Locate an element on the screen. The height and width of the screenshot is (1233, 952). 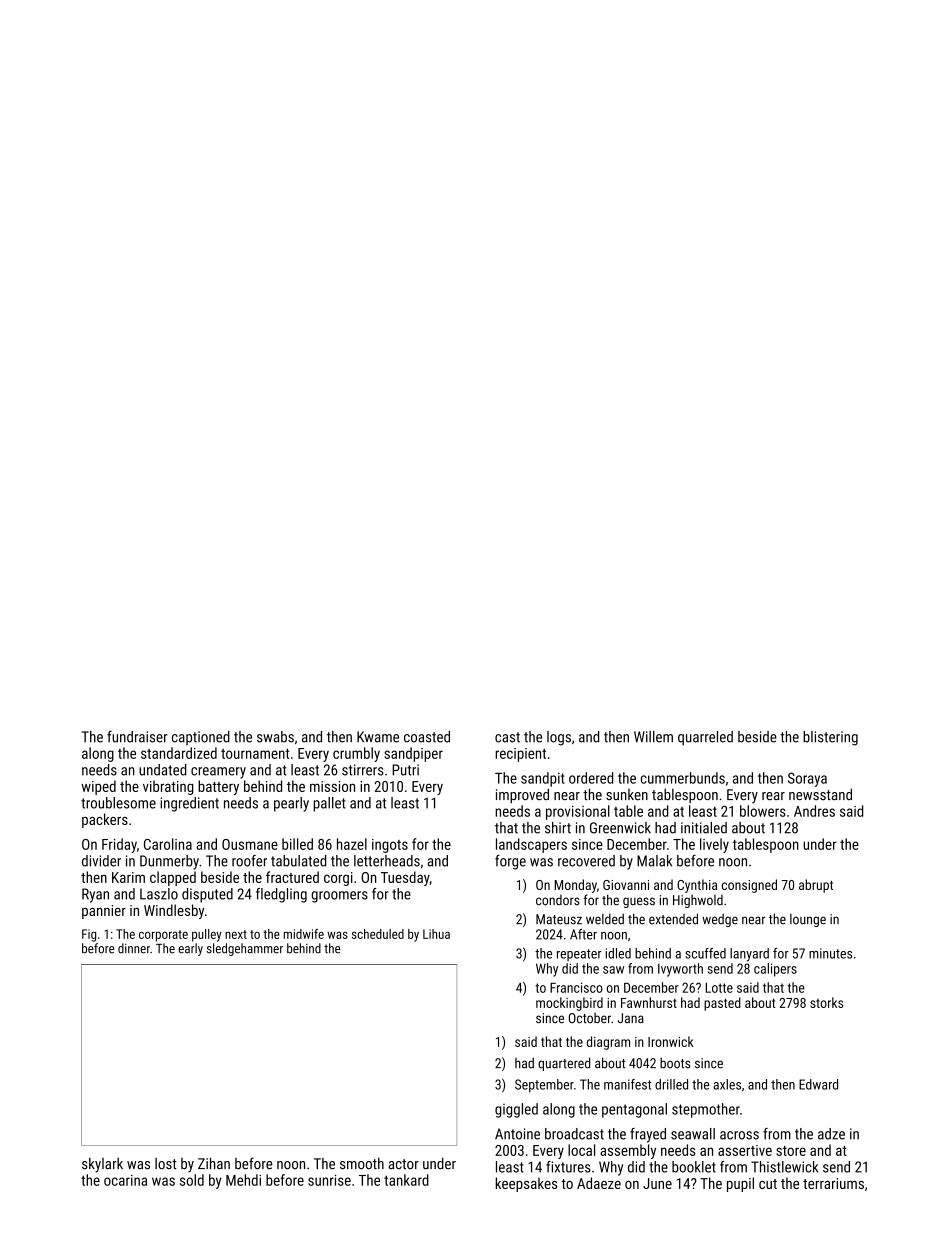
captioned is located at coordinates (201, 738).
